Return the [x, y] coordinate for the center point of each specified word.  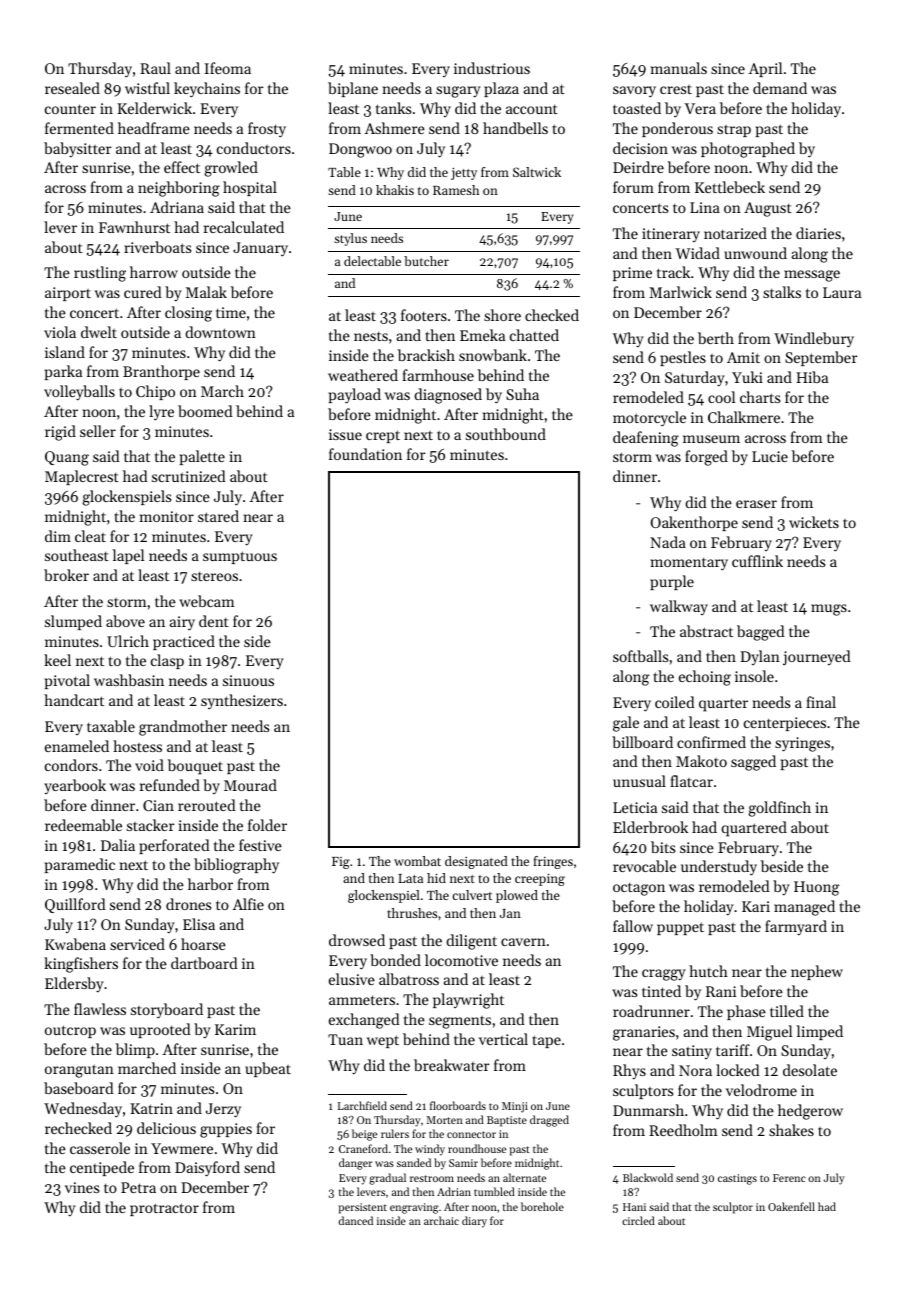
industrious [492, 68]
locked [738, 1070]
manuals [679, 68]
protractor [164, 1209]
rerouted [207, 805]
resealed [72, 88]
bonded [395, 960]
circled [638, 1220]
